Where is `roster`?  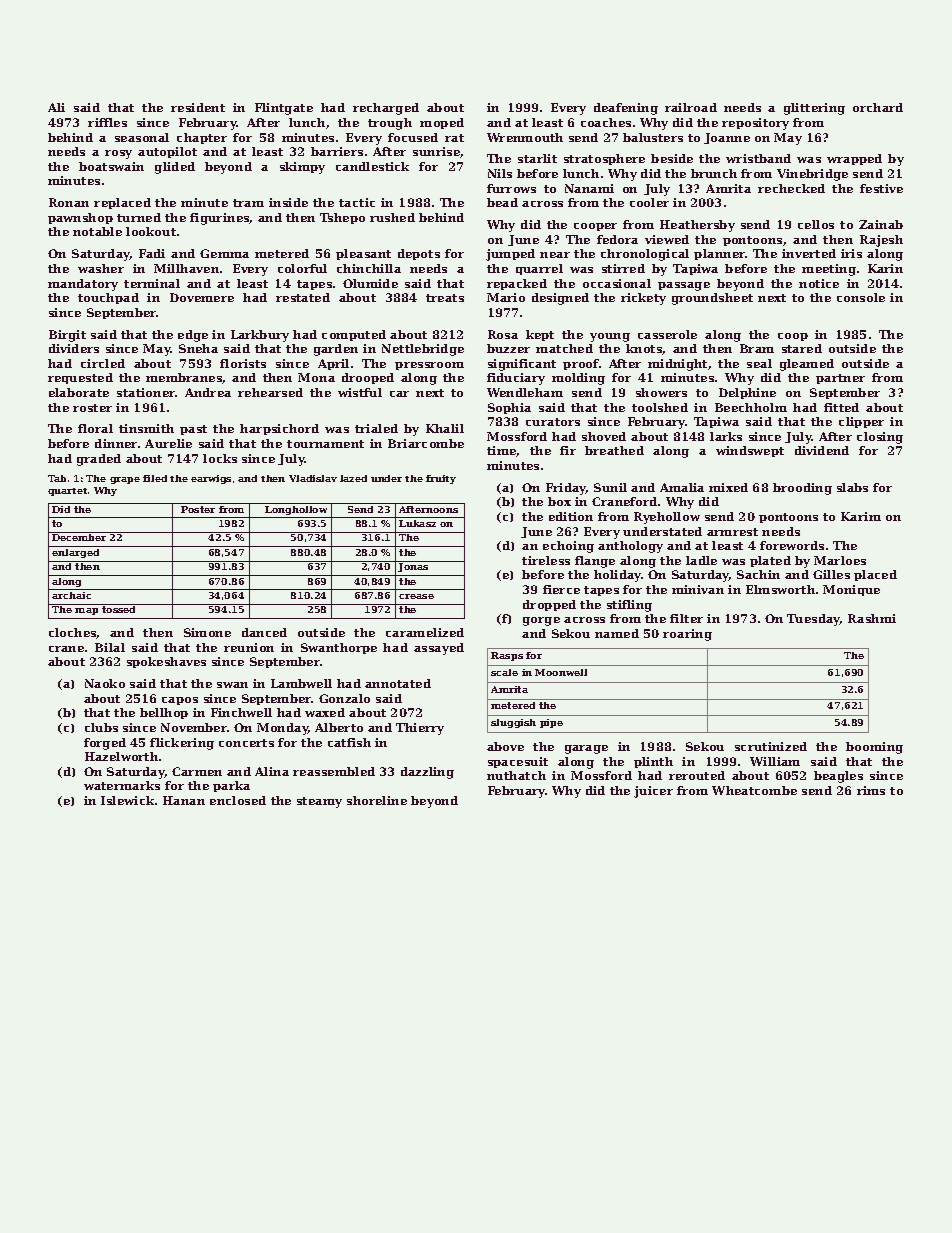
roster is located at coordinates (92, 408).
